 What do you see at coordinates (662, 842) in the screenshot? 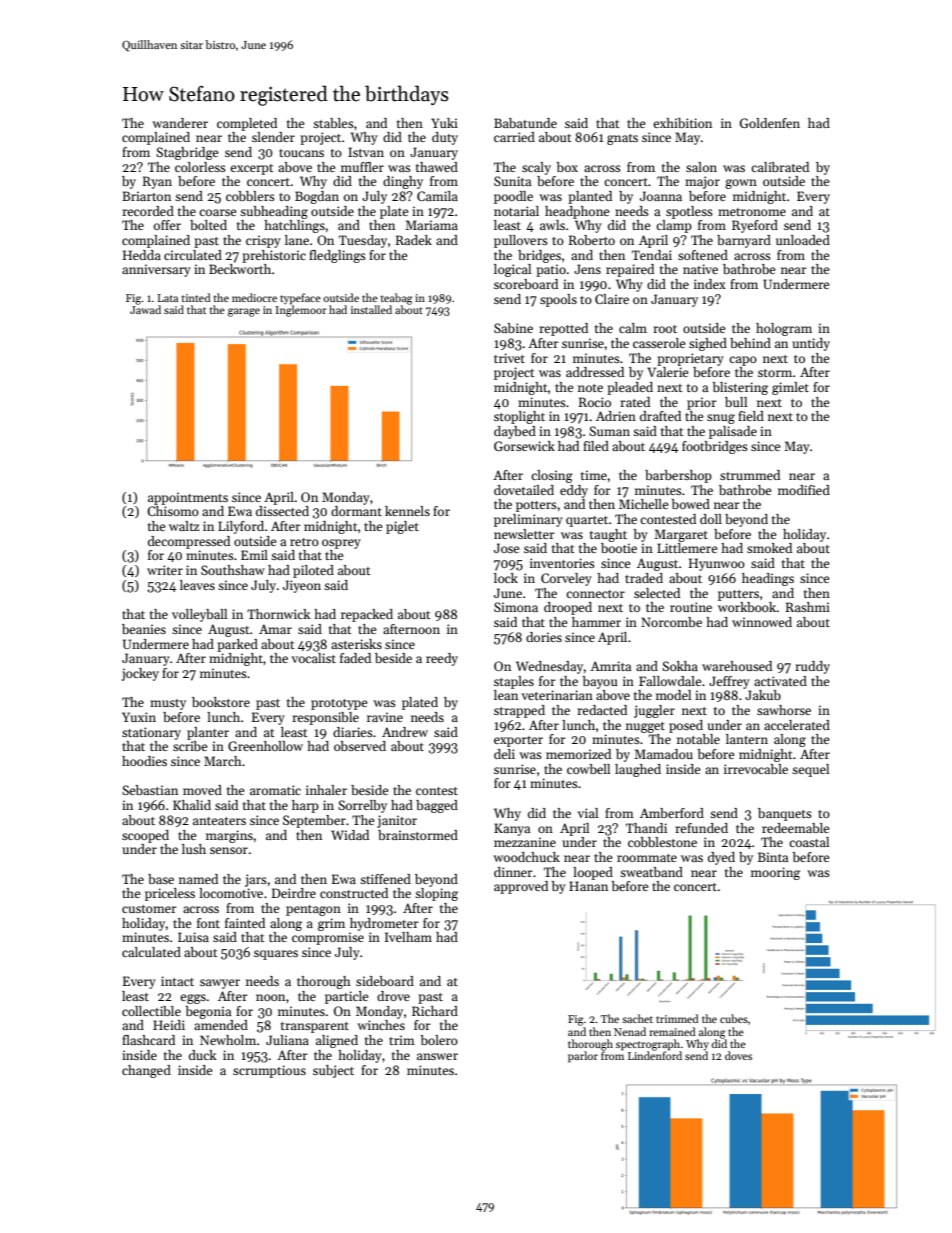
I see `cobblestone` at bounding box center [662, 842].
